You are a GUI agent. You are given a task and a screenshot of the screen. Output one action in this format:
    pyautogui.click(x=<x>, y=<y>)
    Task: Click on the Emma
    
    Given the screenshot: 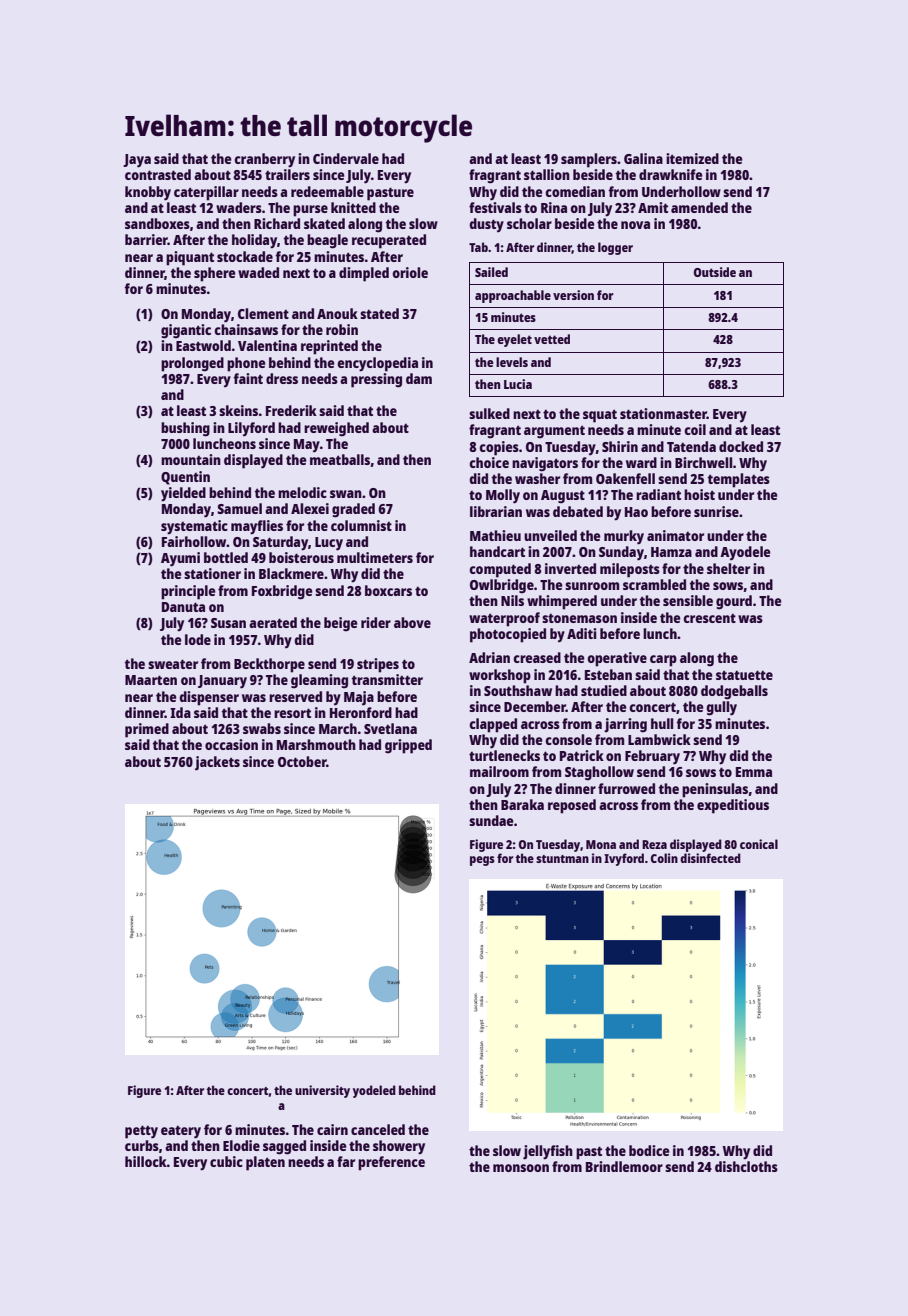 What is the action you would take?
    pyautogui.click(x=754, y=772)
